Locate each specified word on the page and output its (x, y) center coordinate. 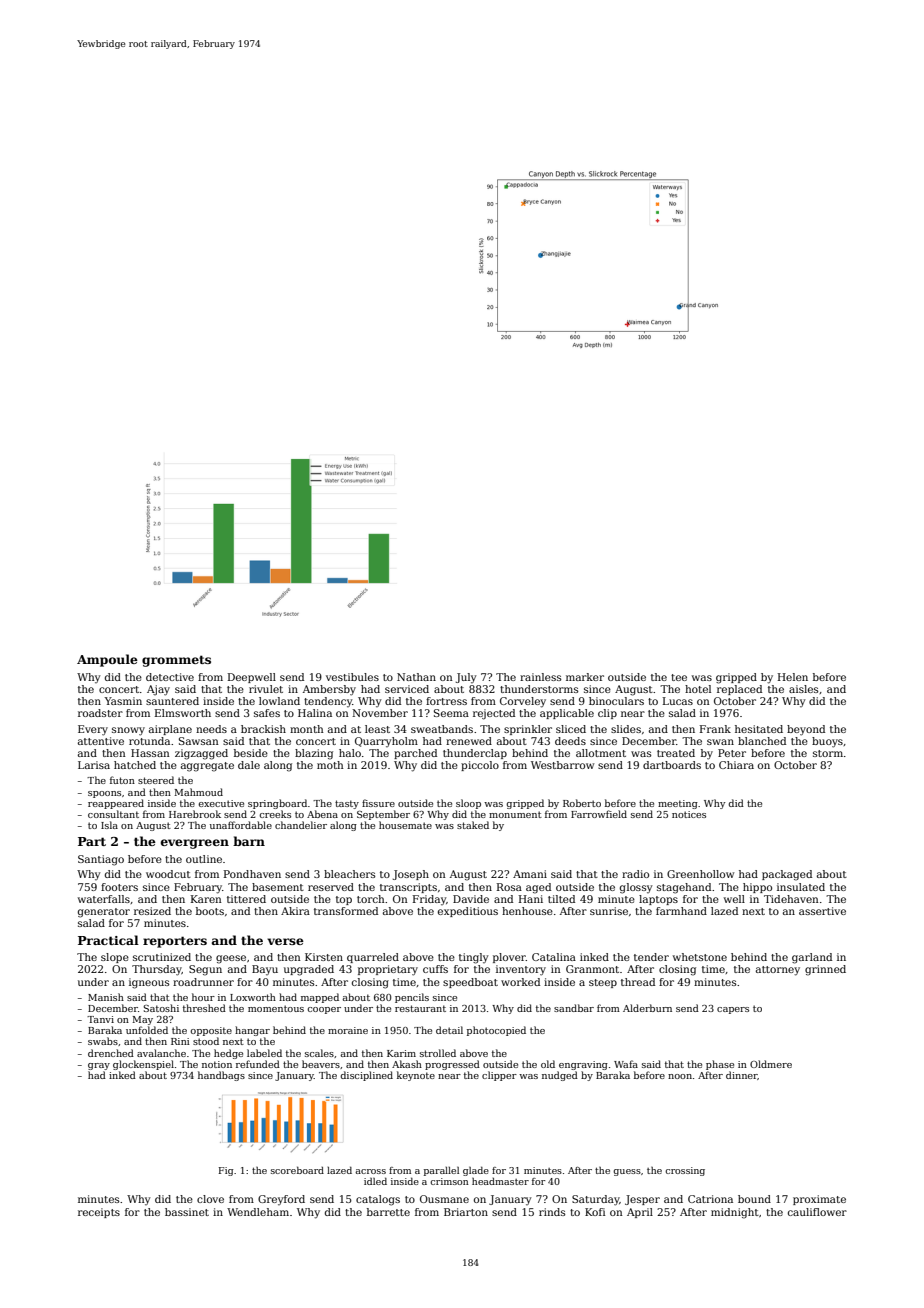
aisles (803, 689)
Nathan (416, 677)
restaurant (420, 1008)
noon (680, 1076)
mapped (320, 998)
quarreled (373, 958)
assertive (822, 911)
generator (104, 913)
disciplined (366, 1076)
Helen (793, 677)
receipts (99, 1213)
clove (210, 1199)
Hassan (150, 753)
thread (638, 982)
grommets (176, 661)
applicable (567, 714)
